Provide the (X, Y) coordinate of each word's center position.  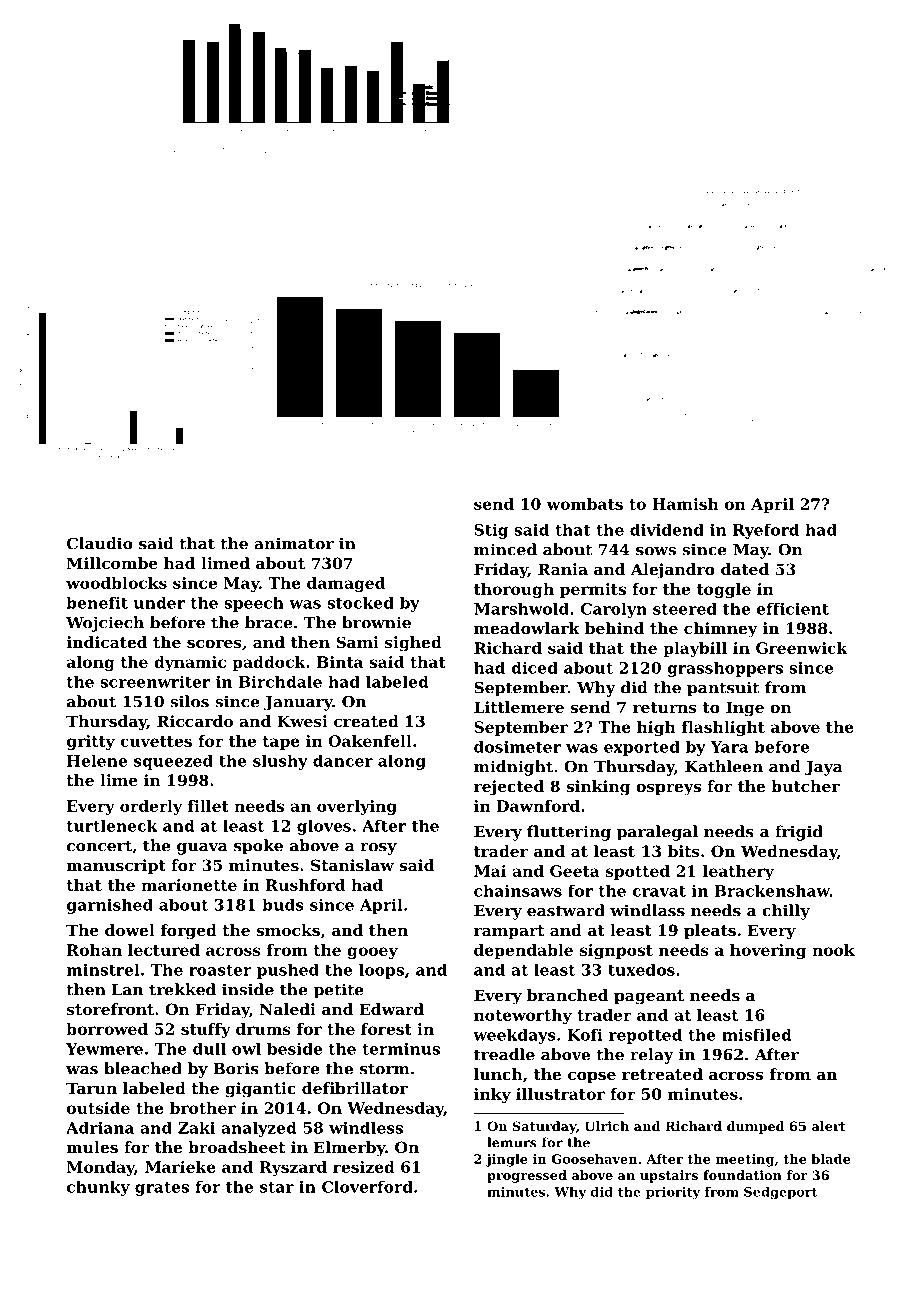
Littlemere (519, 707)
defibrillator (355, 1088)
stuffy (206, 1030)
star (277, 1187)
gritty (91, 742)
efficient (793, 608)
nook (833, 950)
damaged (346, 584)
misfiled (756, 1035)
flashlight (723, 728)
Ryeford (766, 531)
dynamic (190, 663)
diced (534, 668)
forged (189, 932)
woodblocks (116, 583)
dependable (523, 951)
